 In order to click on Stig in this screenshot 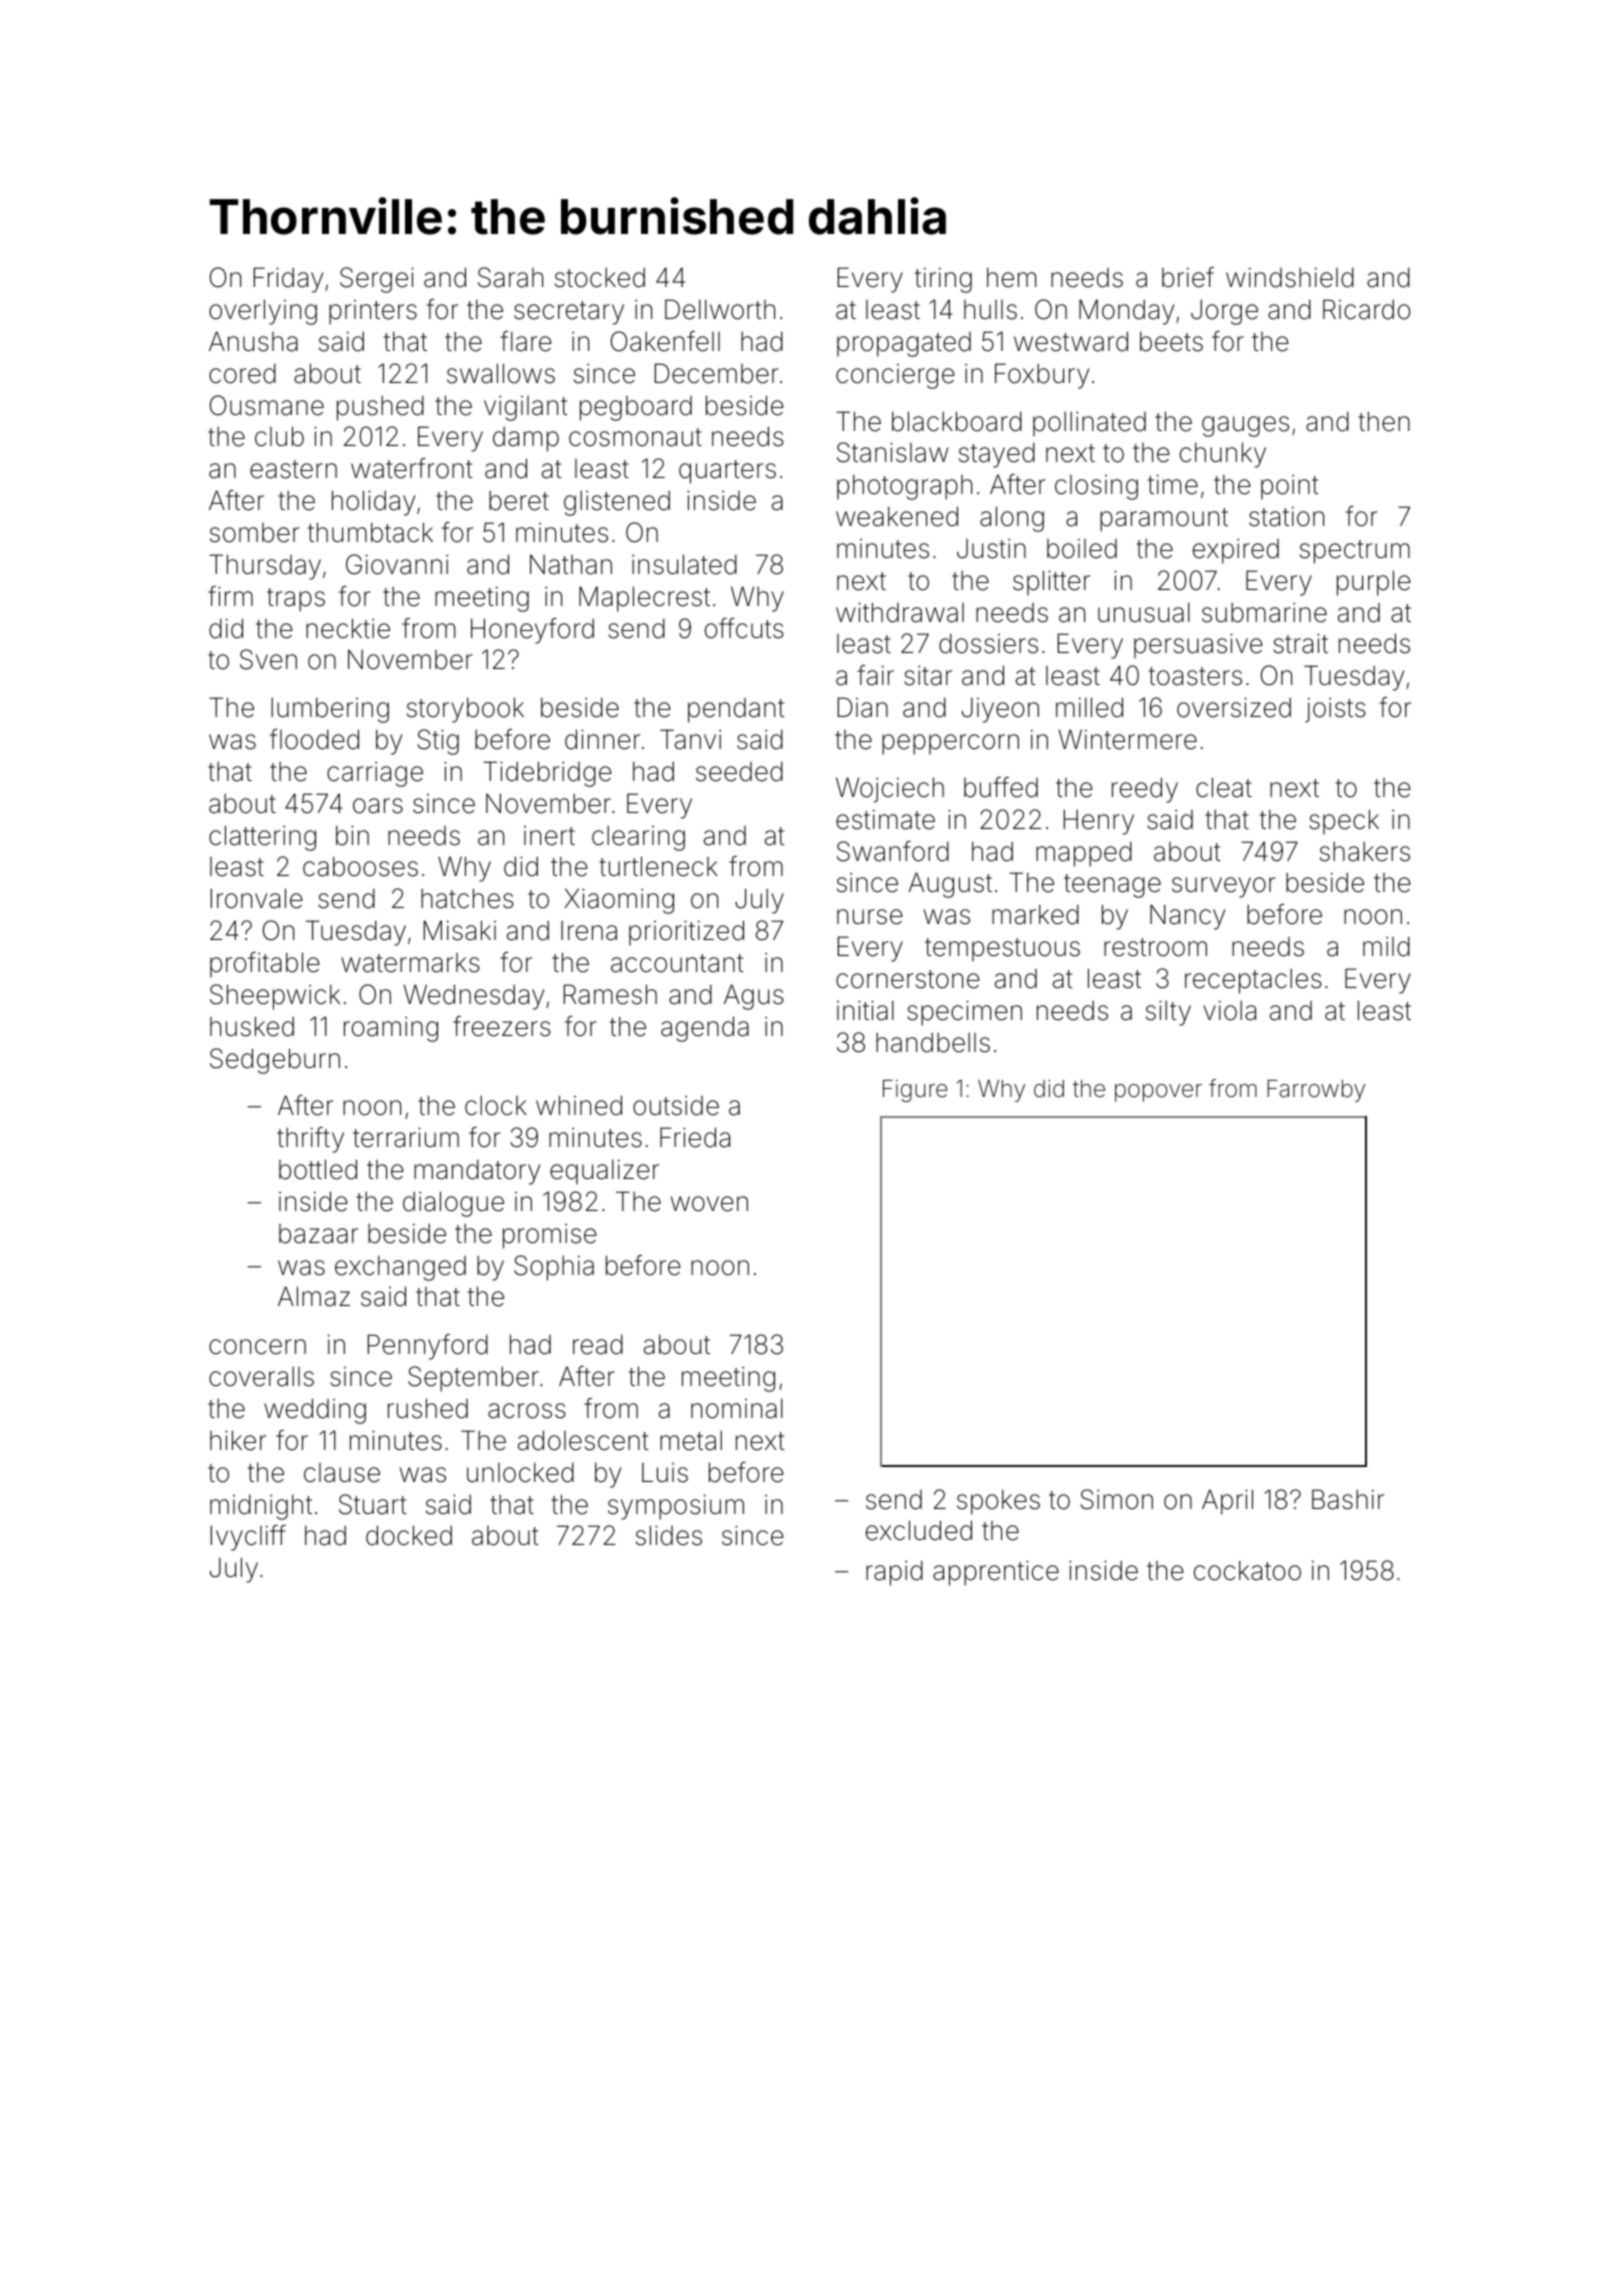, I will do `click(438, 742)`.
